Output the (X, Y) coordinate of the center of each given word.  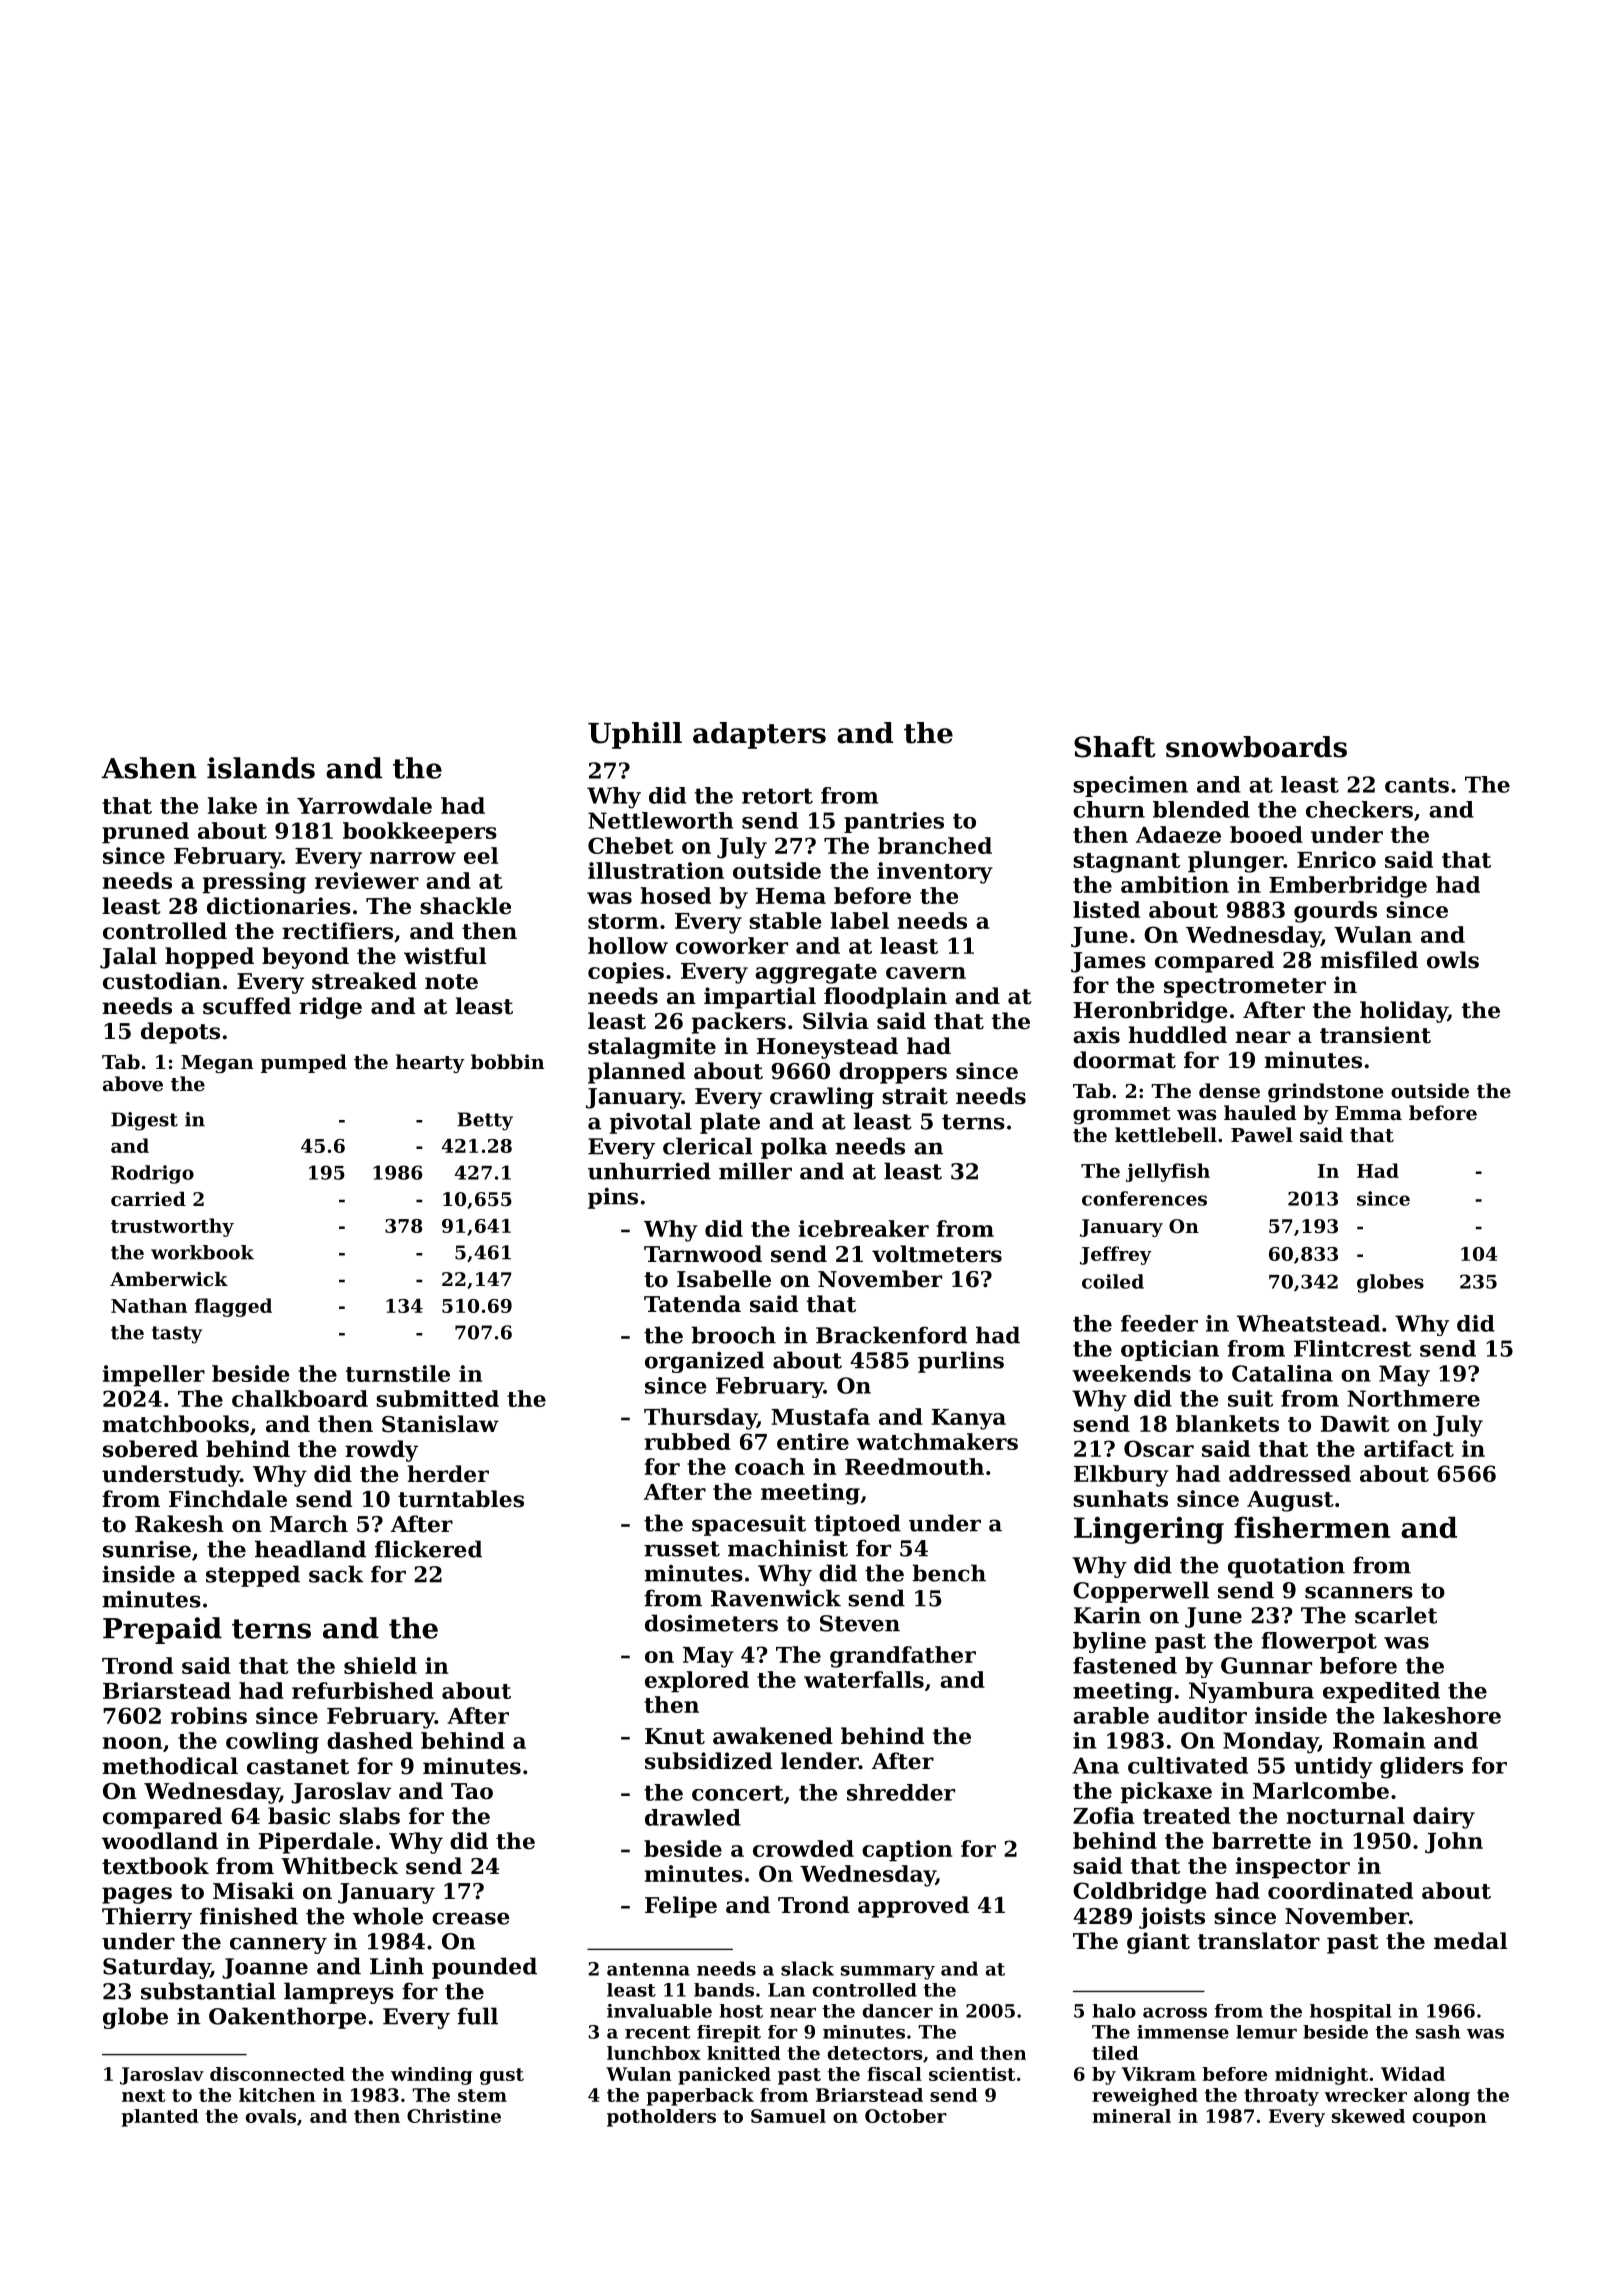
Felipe (681, 1907)
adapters (759, 735)
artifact (1409, 1448)
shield (380, 1665)
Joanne (265, 1968)
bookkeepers (420, 833)
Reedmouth (914, 1466)
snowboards (1256, 747)
